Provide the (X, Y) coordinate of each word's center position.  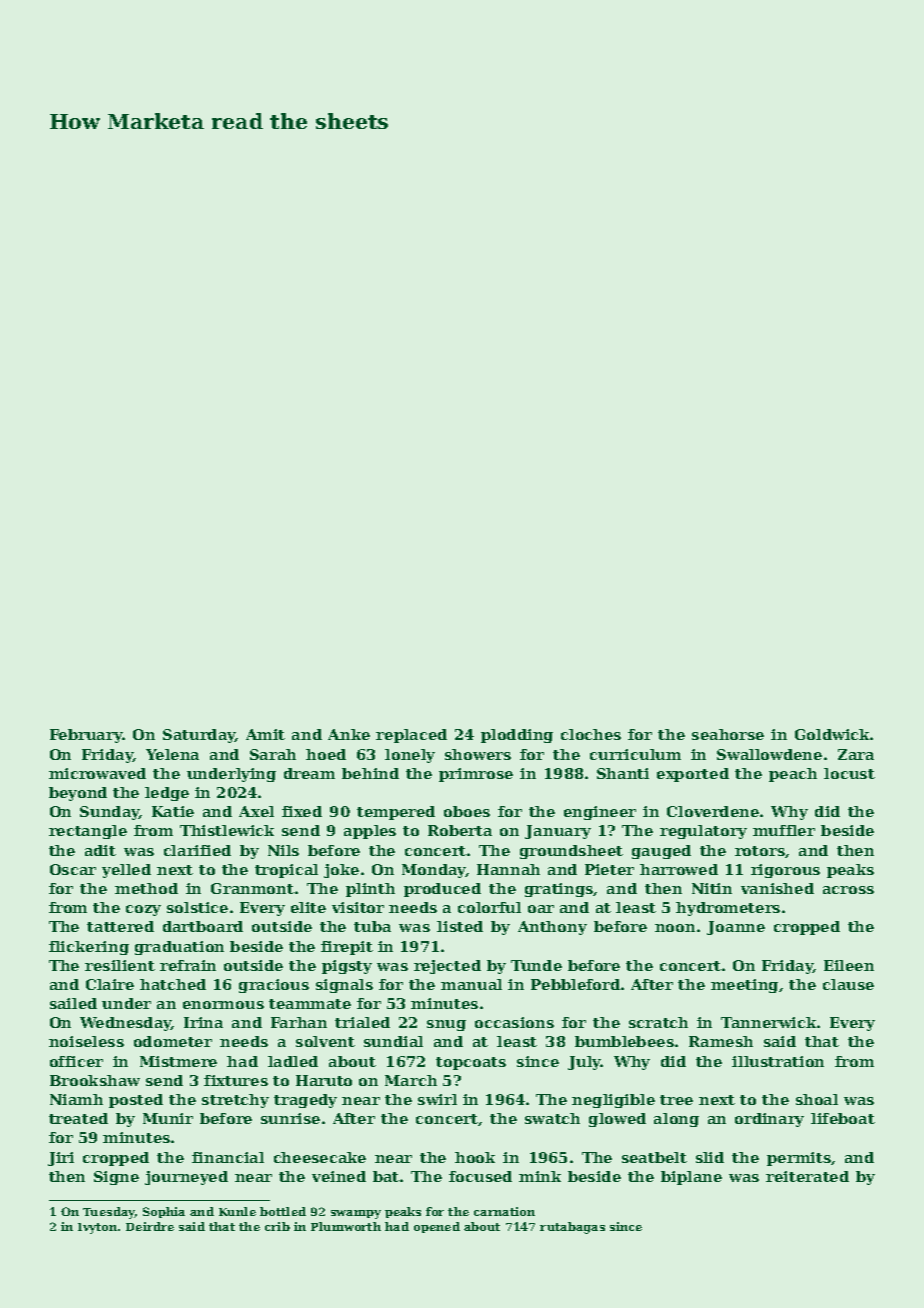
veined (339, 1176)
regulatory (703, 832)
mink (540, 1176)
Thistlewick (227, 830)
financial (228, 1157)
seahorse (728, 734)
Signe (116, 1178)
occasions (514, 1022)
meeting (744, 986)
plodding (517, 736)
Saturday (199, 736)
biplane (691, 1178)
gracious (274, 986)
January (558, 832)
